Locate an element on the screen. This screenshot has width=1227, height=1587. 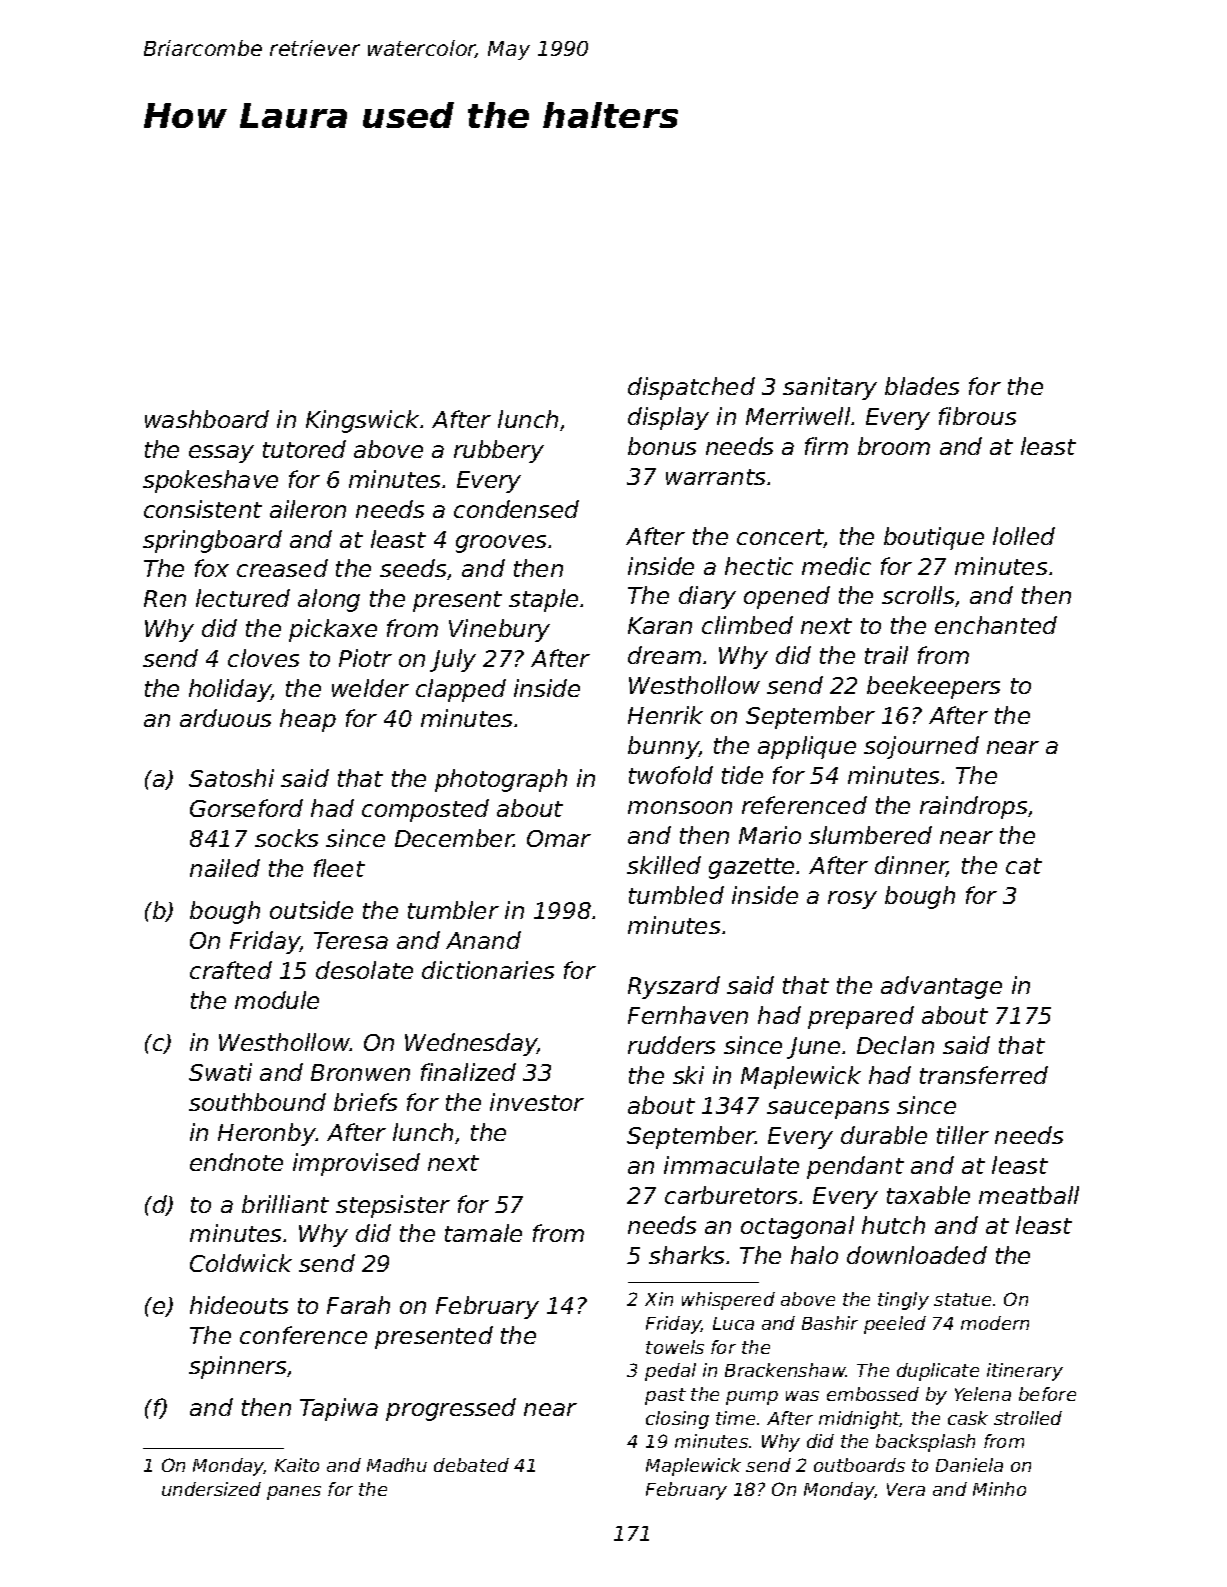
washboard is located at coordinates (207, 419).
